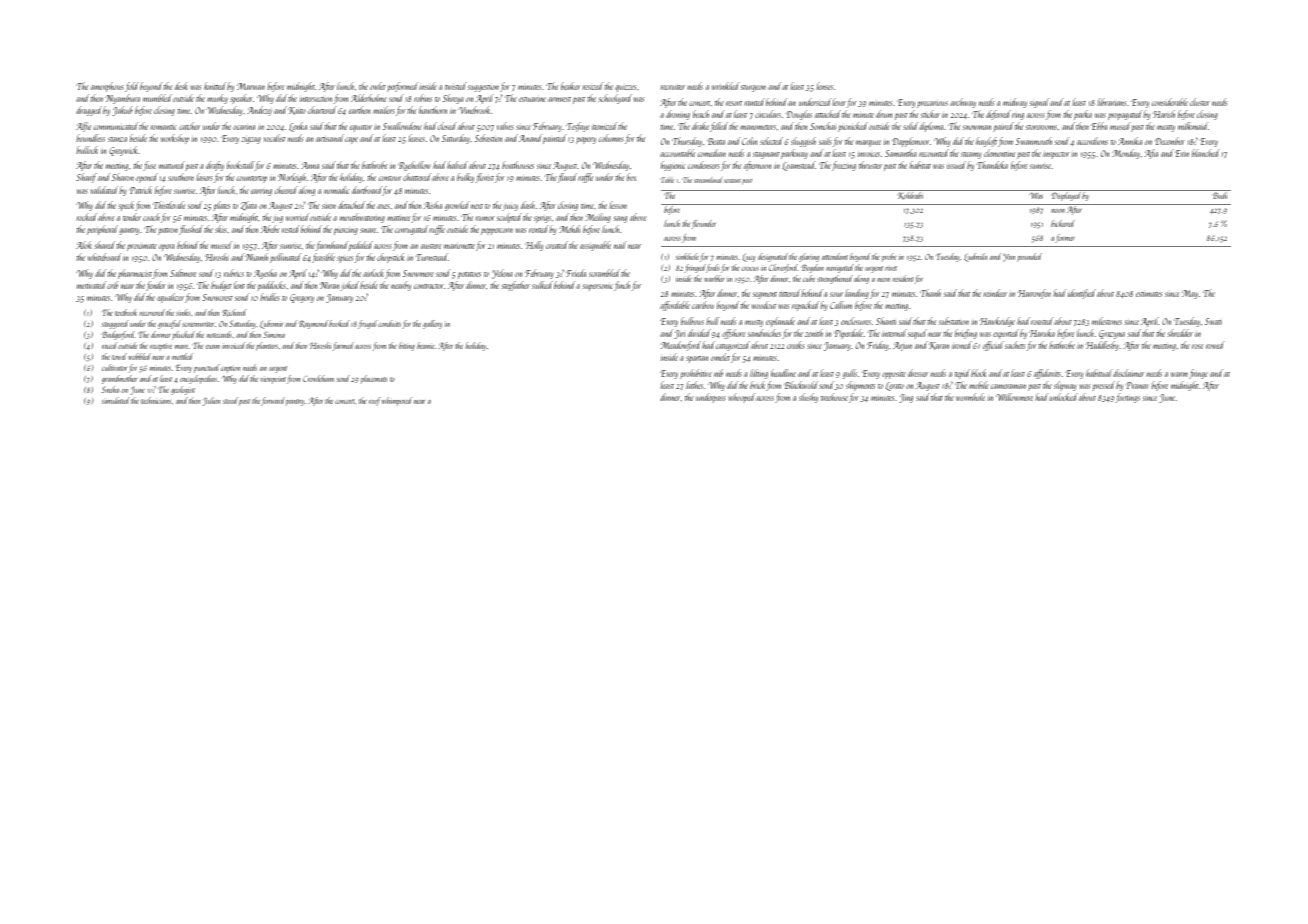 This screenshot has height=924, width=1308. Describe the element at coordinates (169, 205) in the screenshot. I see `Thistlevale` at that location.
